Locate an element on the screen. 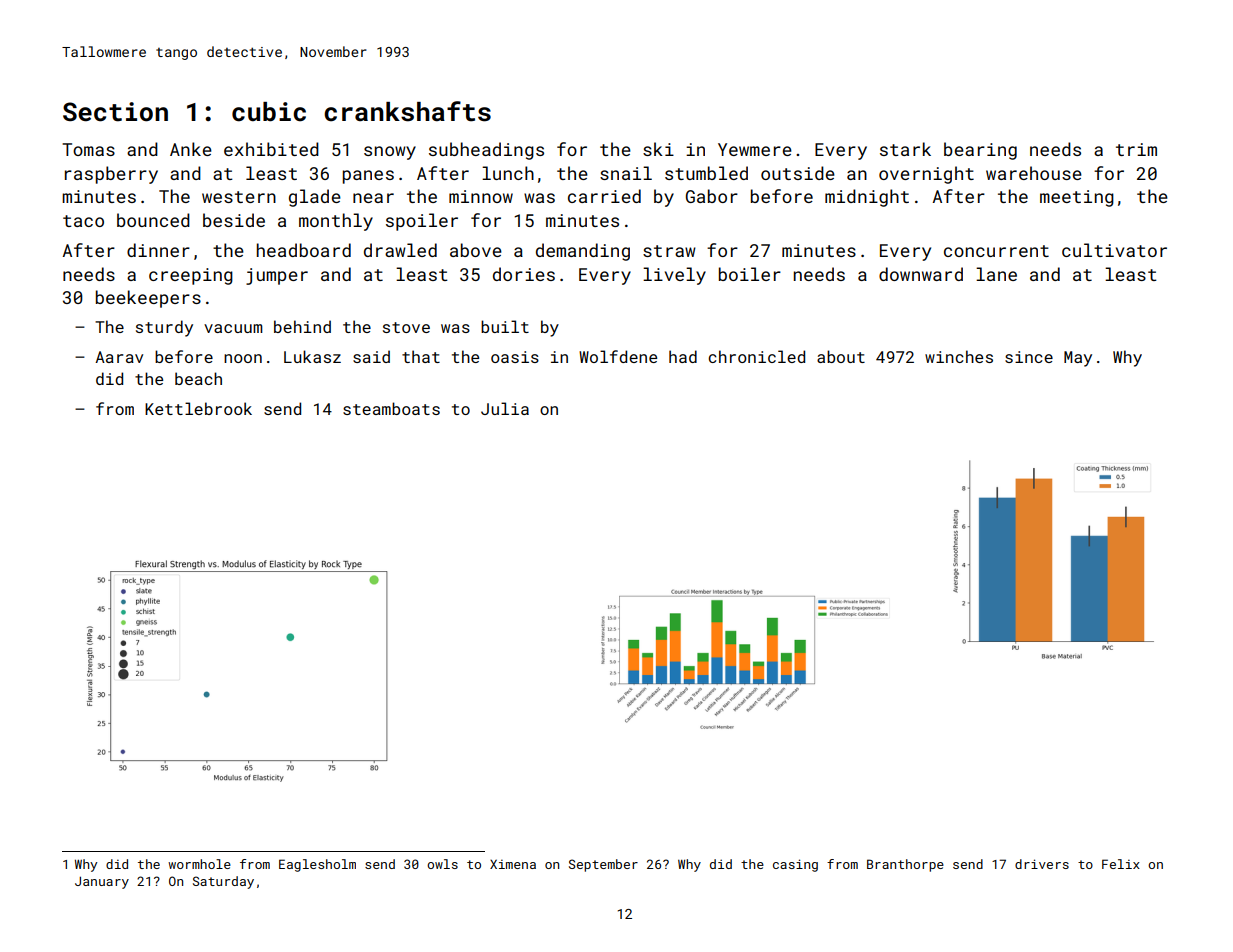 This screenshot has width=1233, height=952. Ximena is located at coordinates (513, 864).
